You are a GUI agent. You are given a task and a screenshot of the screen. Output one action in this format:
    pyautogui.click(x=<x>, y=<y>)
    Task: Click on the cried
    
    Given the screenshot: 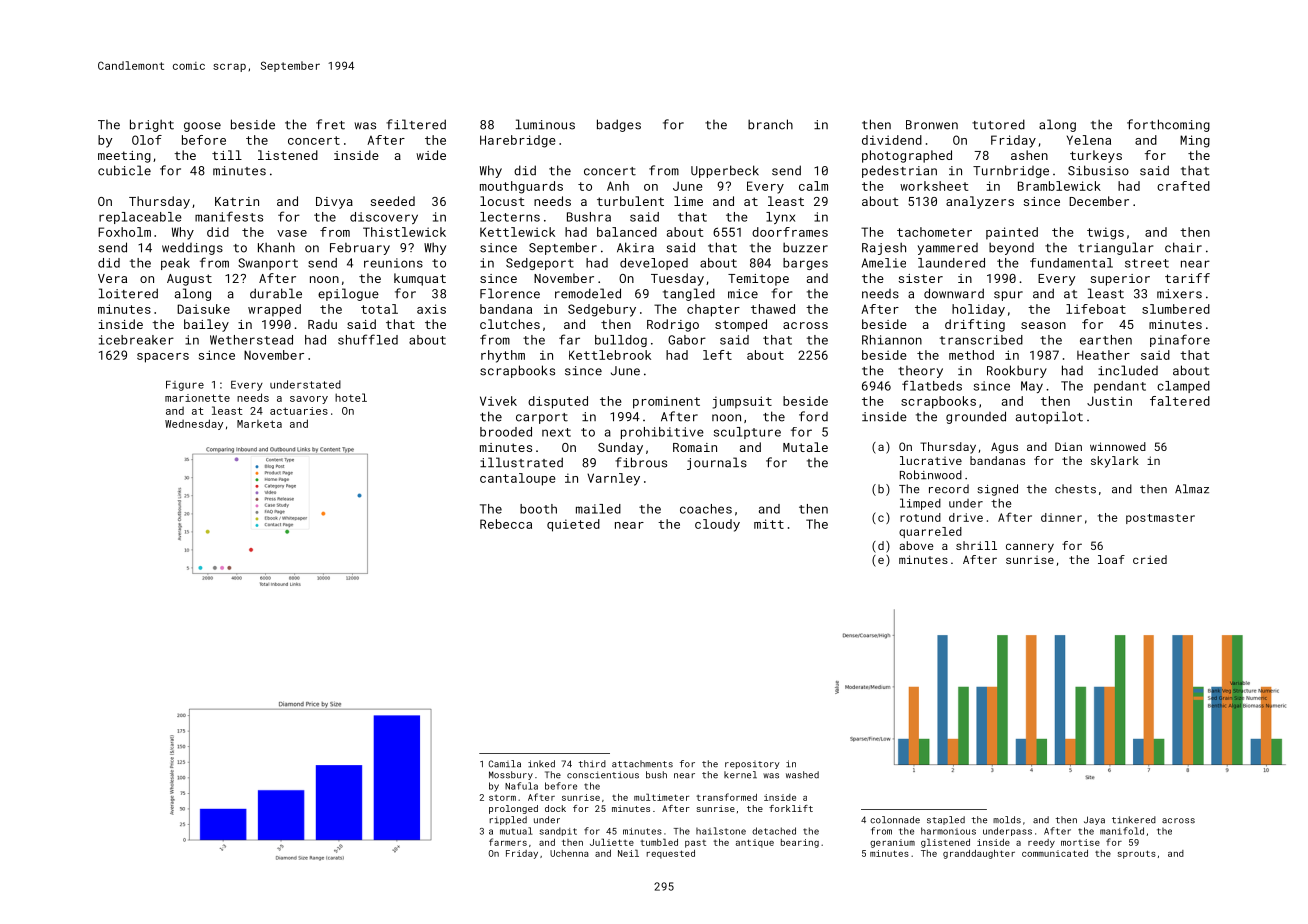 What is the action you would take?
    pyautogui.click(x=1150, y=559)
